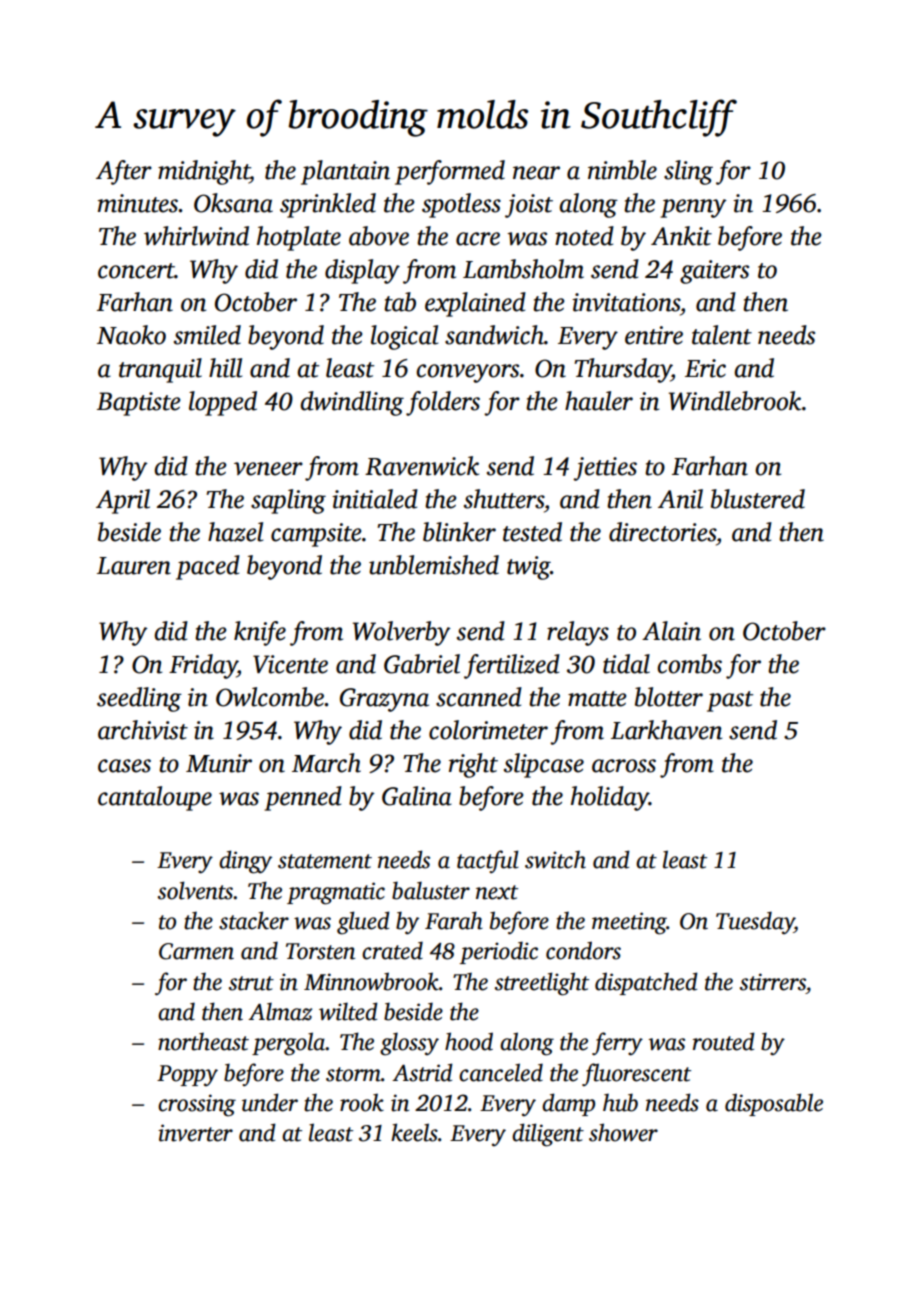 The height and width of the image is (1311, 924). What do you see at coordinates (124, 172) in the image?
I see `After` at bounding box center [124, 172].
